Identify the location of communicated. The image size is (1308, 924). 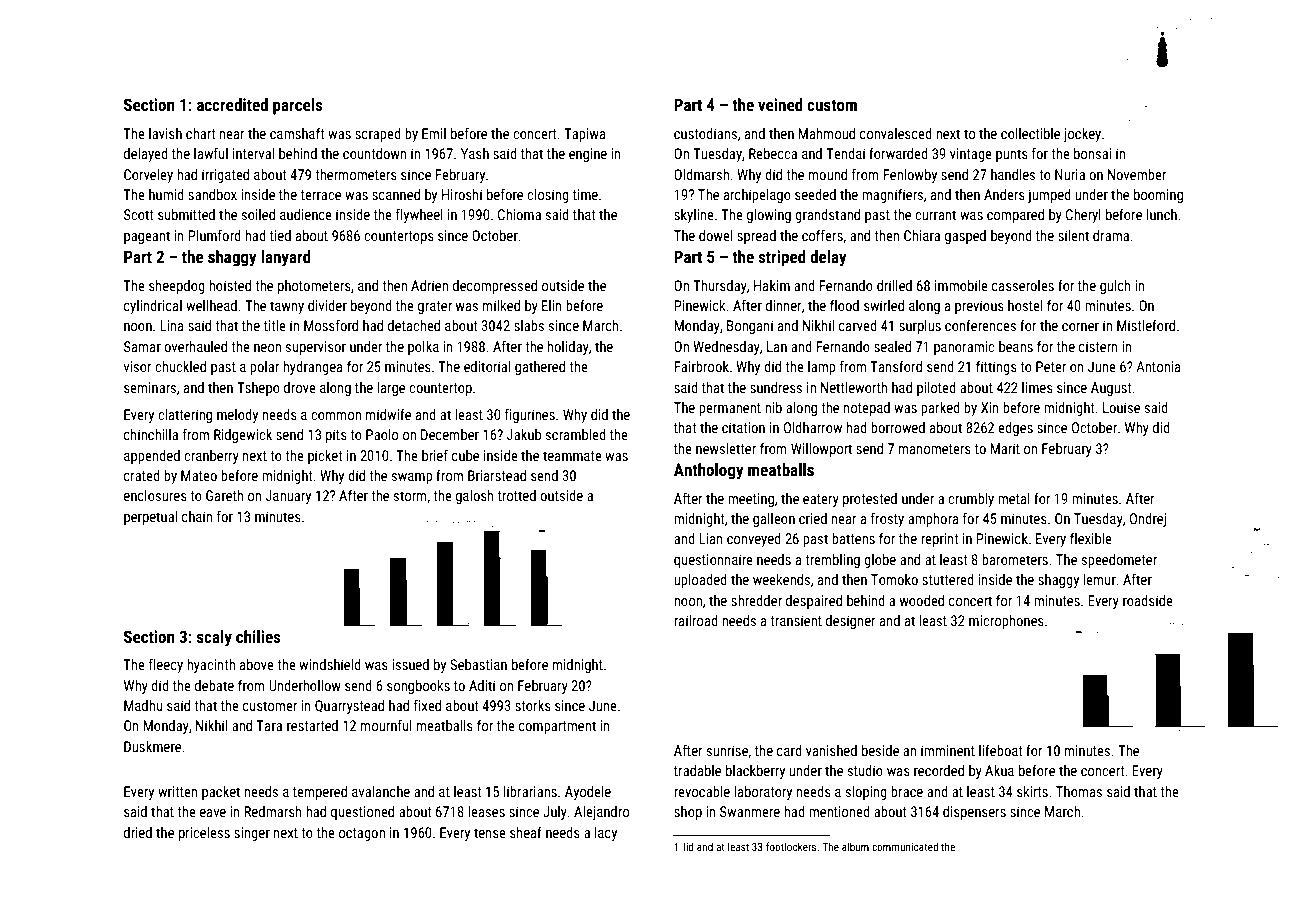
(905, 846).
